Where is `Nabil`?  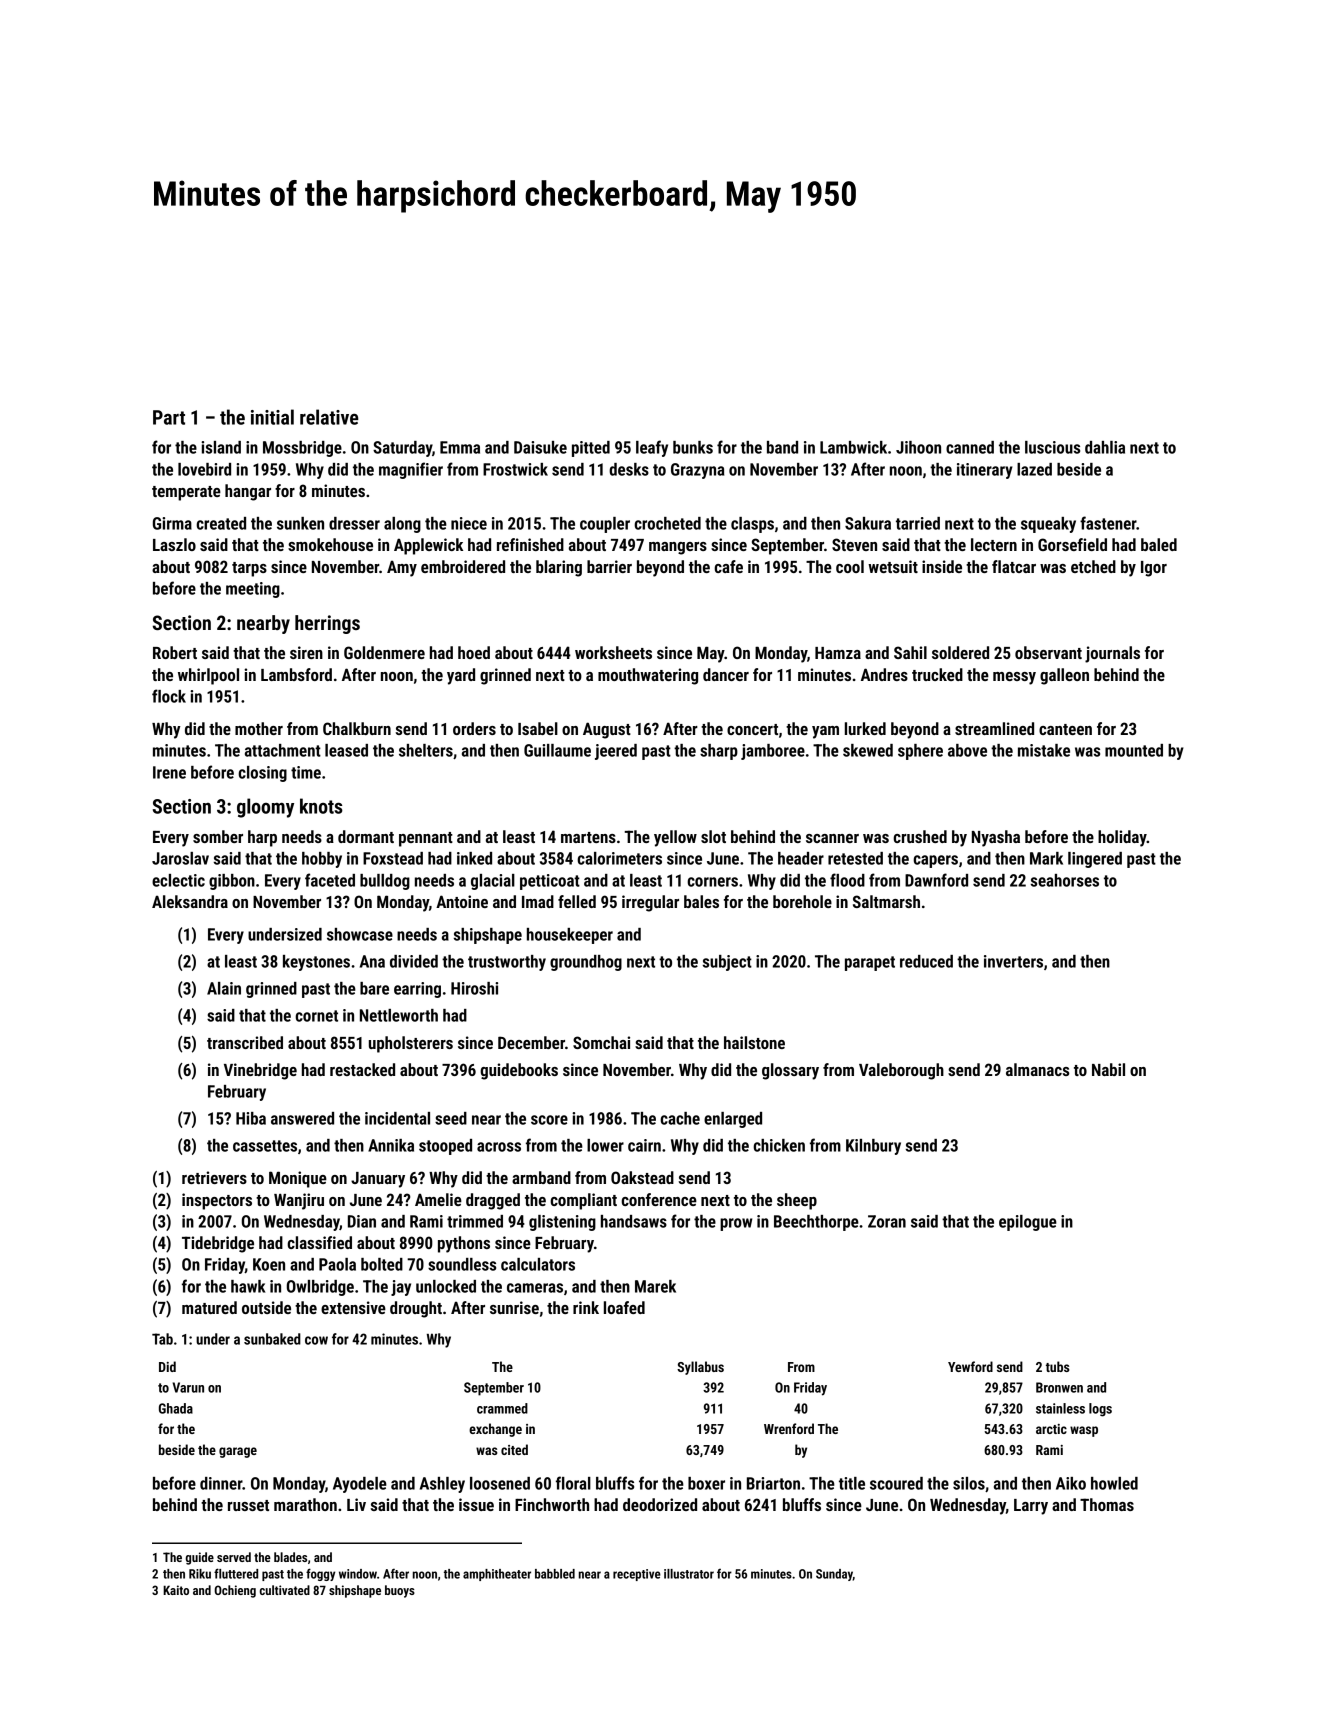
Nabil is located at coordinates (1108, 1069).
